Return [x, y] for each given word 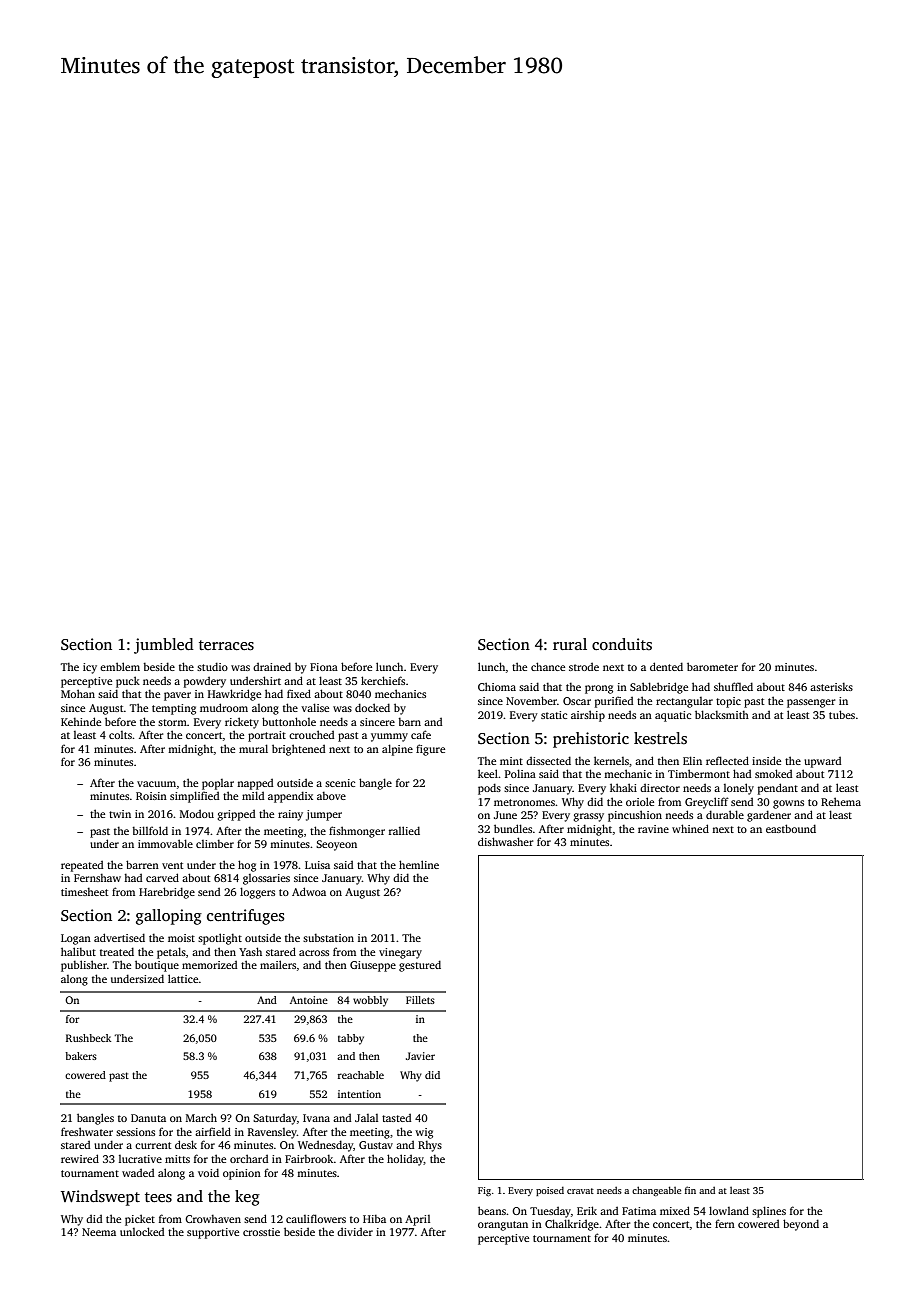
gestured [420, 966]
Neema [99, 1232]
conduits [622, 644]
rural [570, 644]
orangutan [503, 1226]
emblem [120, 666]
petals [171, 953]
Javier [420, 1056]
